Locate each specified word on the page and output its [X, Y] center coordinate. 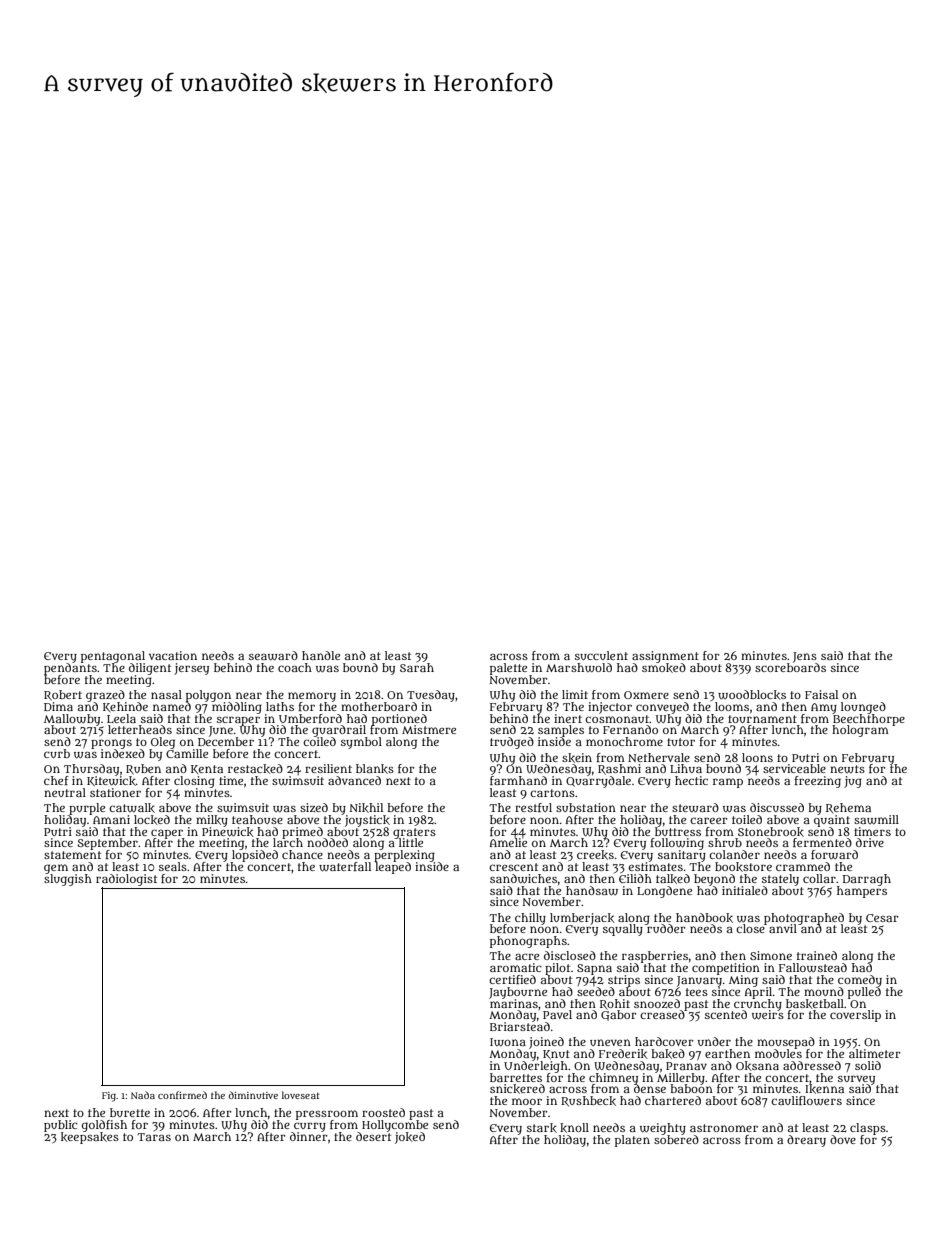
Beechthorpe [868, 720]
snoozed [657, 1003]
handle [321, 655]
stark [542, 1128]
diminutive [253, 1095]
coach [295, 667]
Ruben [143, 769]
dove [843, 1139]
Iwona [508, 1042]
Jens [805, 657]
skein [577, 758]
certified [512, 979]
